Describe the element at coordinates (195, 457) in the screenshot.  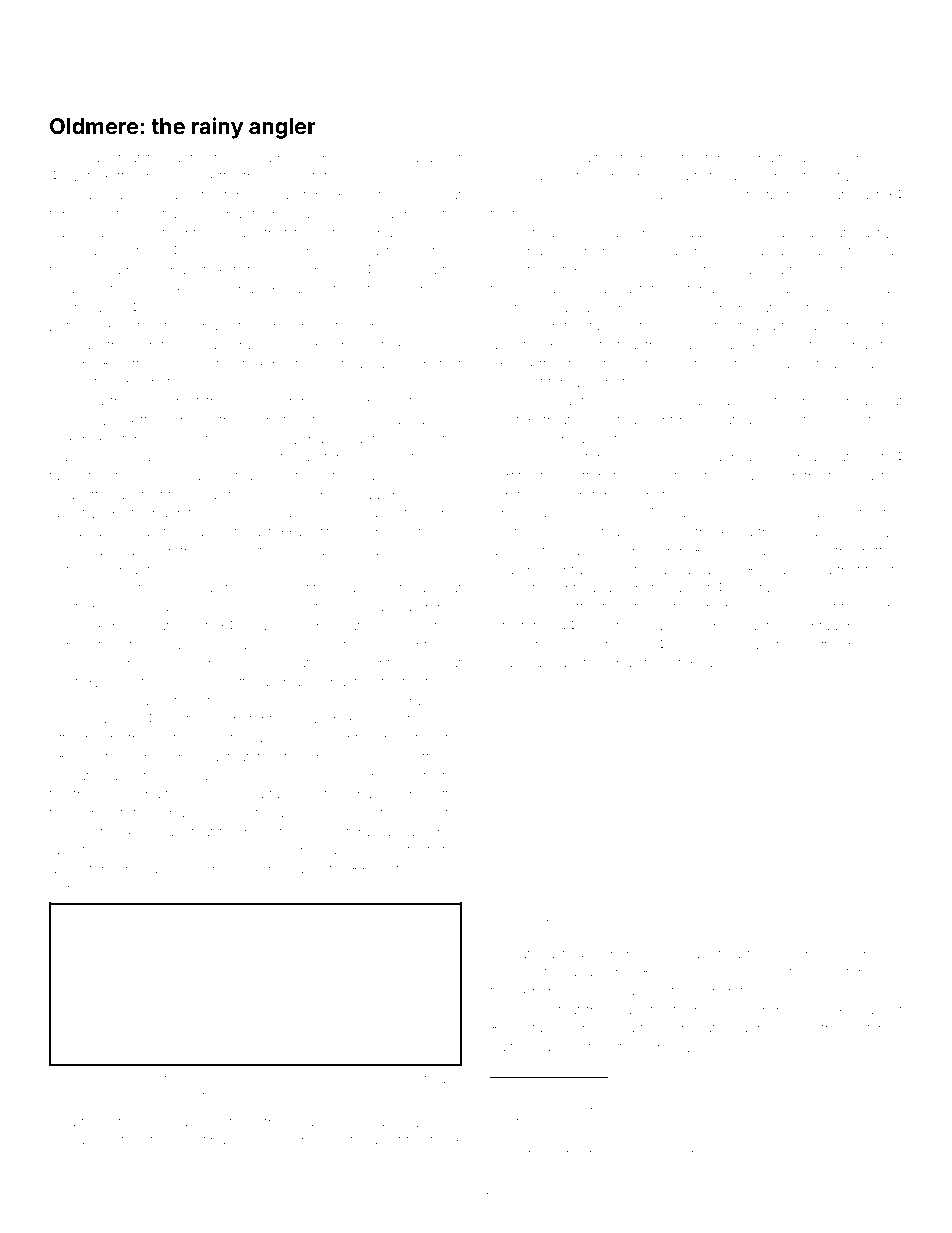
I see `warmed` at that location.
